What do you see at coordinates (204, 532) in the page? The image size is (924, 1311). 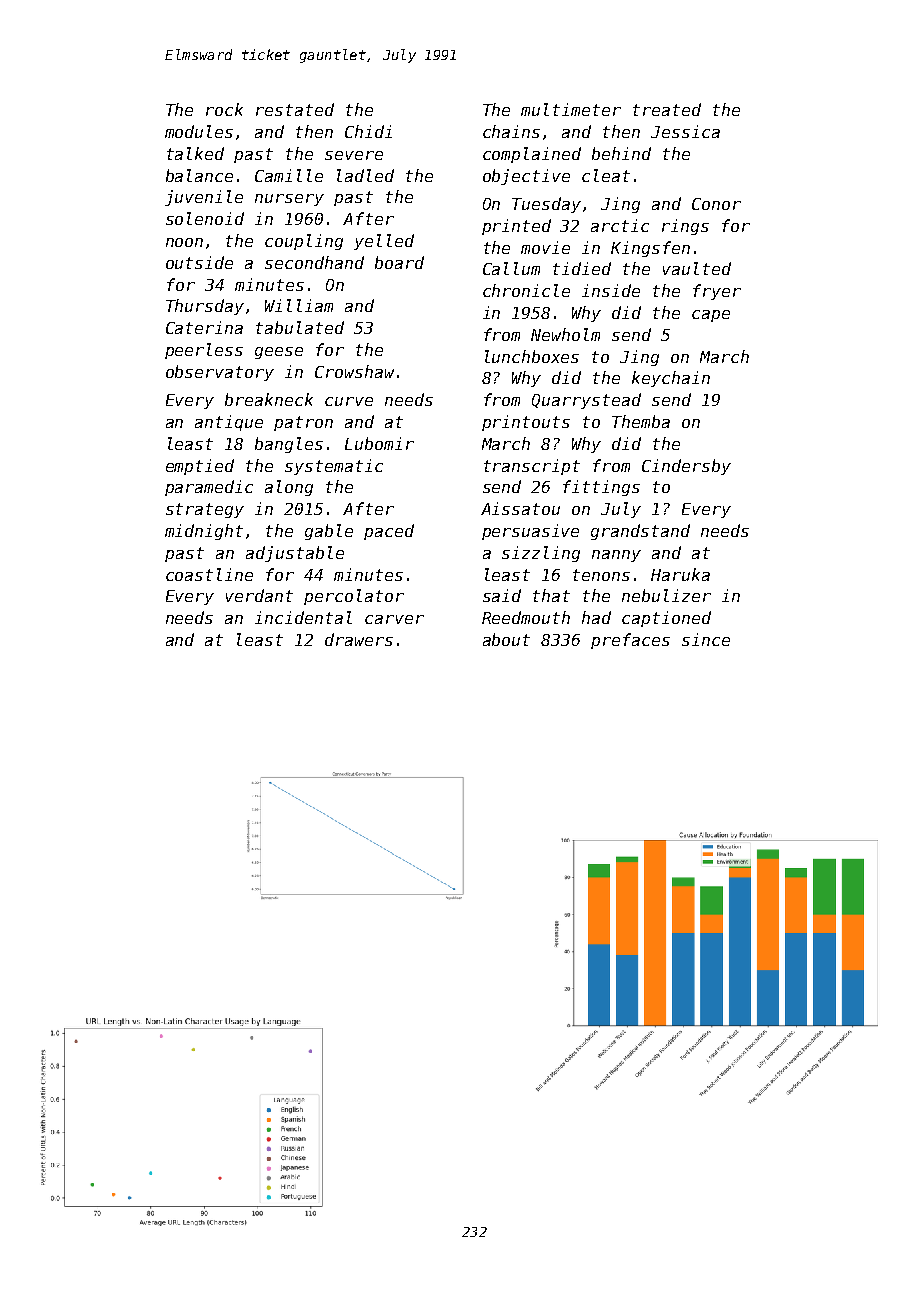 I see `midnight` at bounding box center [204, 532].
